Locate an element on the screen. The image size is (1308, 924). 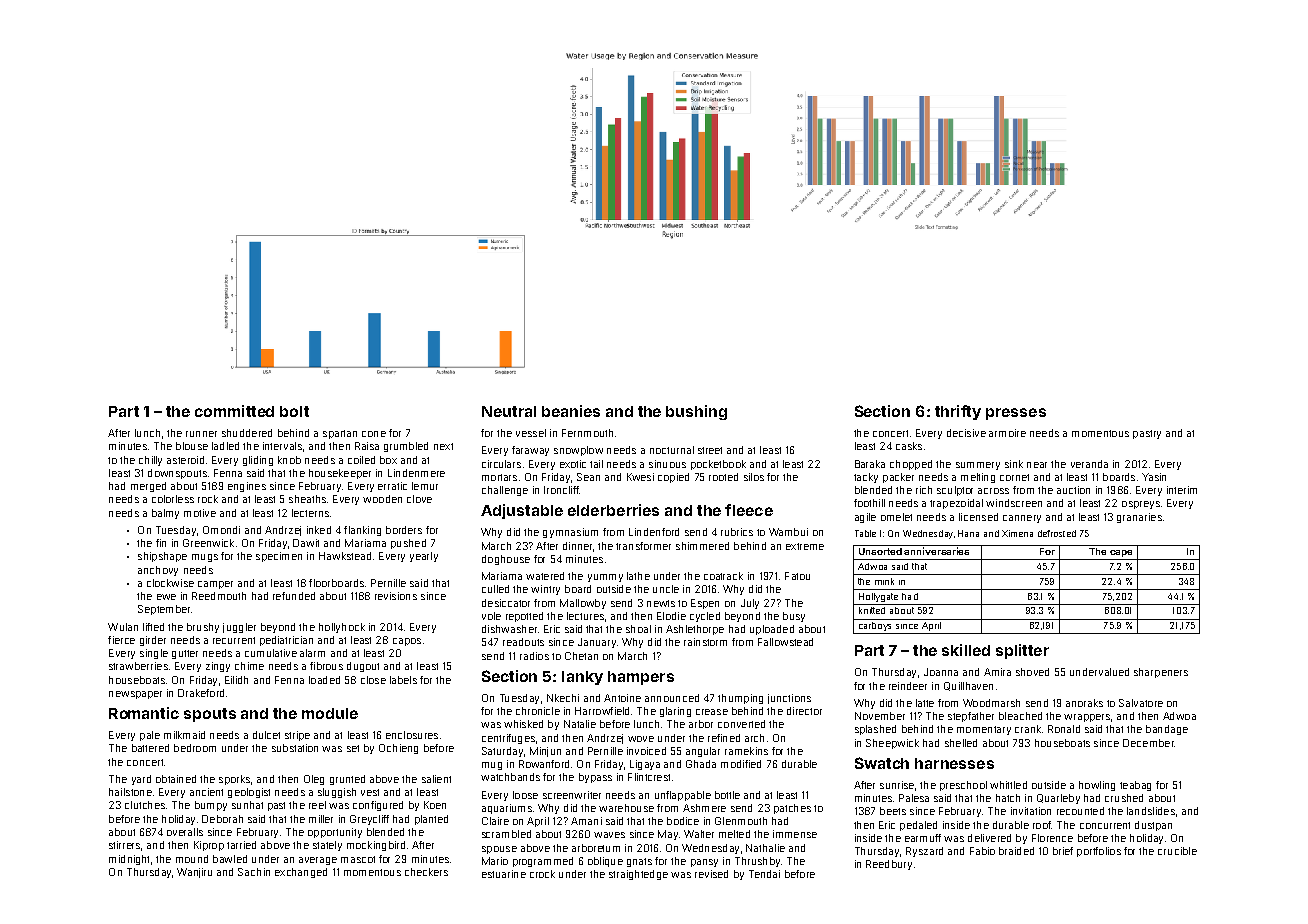
strawberries is located at coordinates (138, 666).
